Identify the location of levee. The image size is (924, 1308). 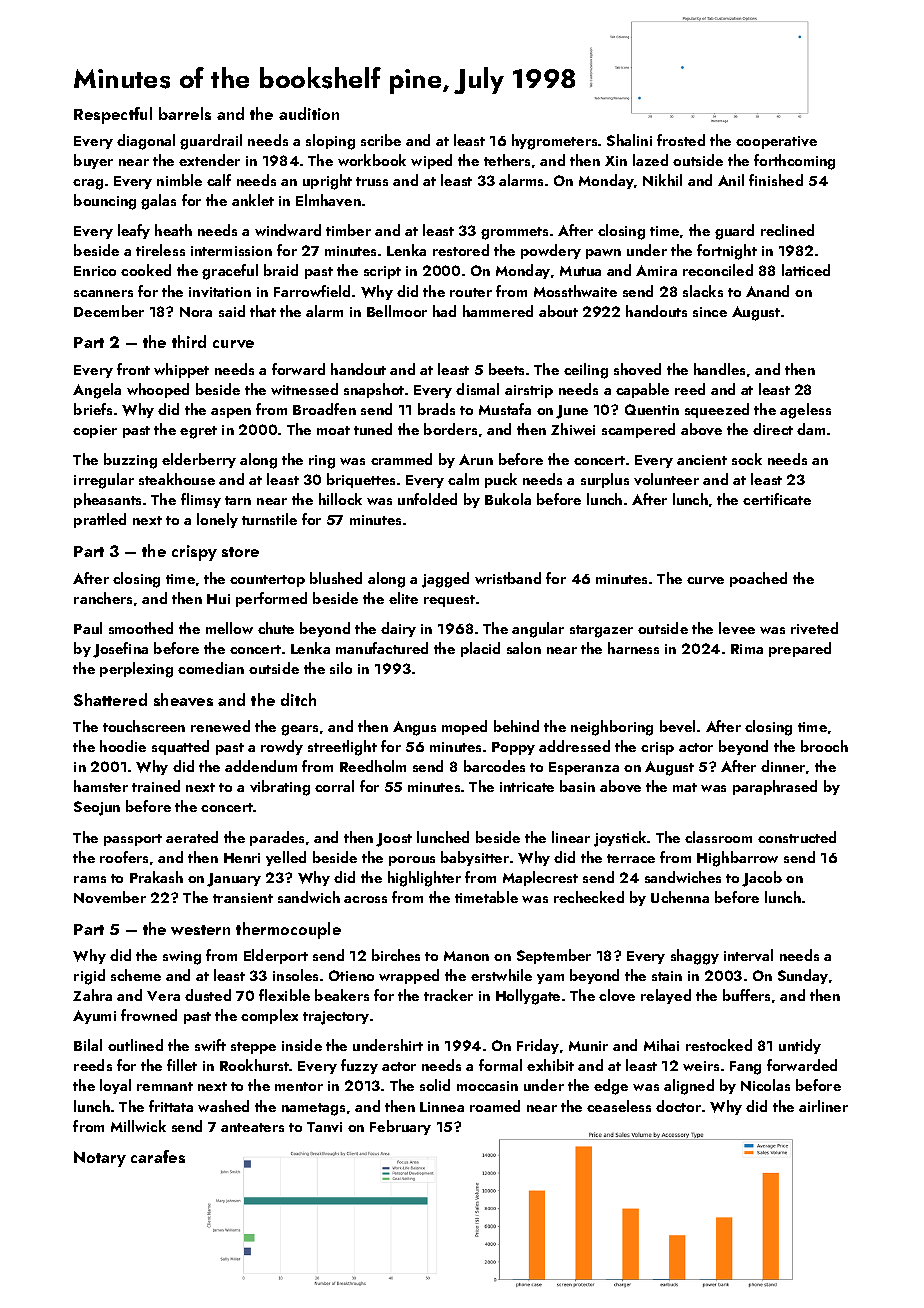
(737, 628).
